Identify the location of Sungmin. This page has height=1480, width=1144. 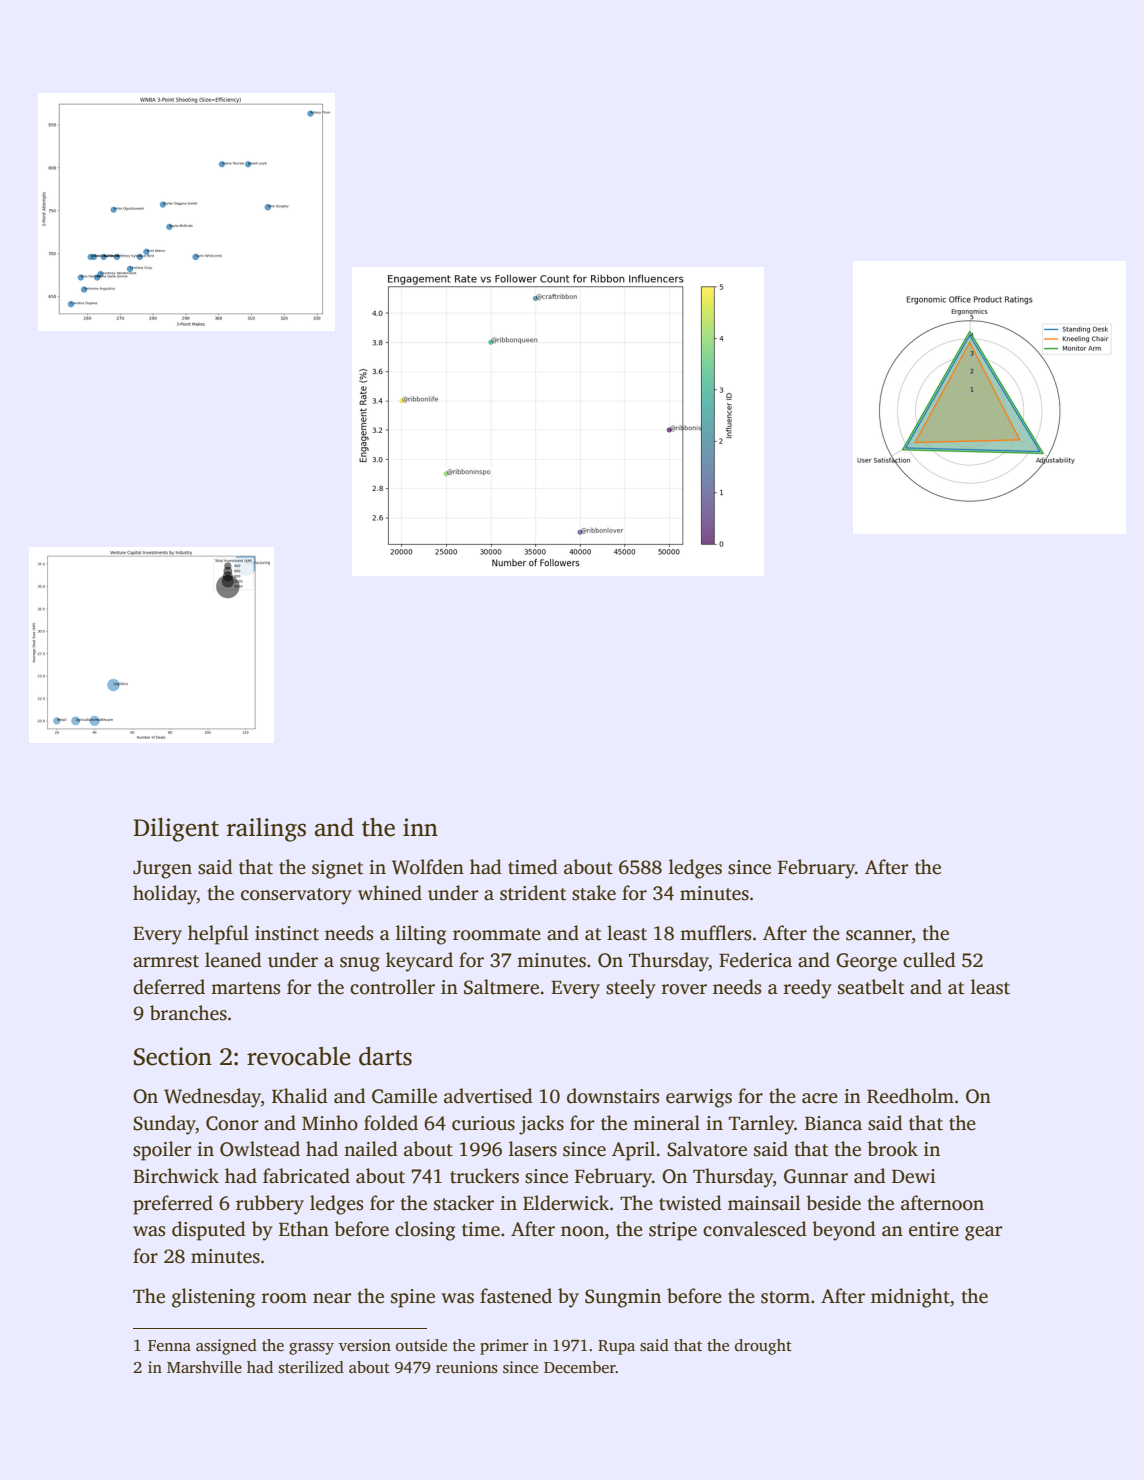
(623, 1298).
